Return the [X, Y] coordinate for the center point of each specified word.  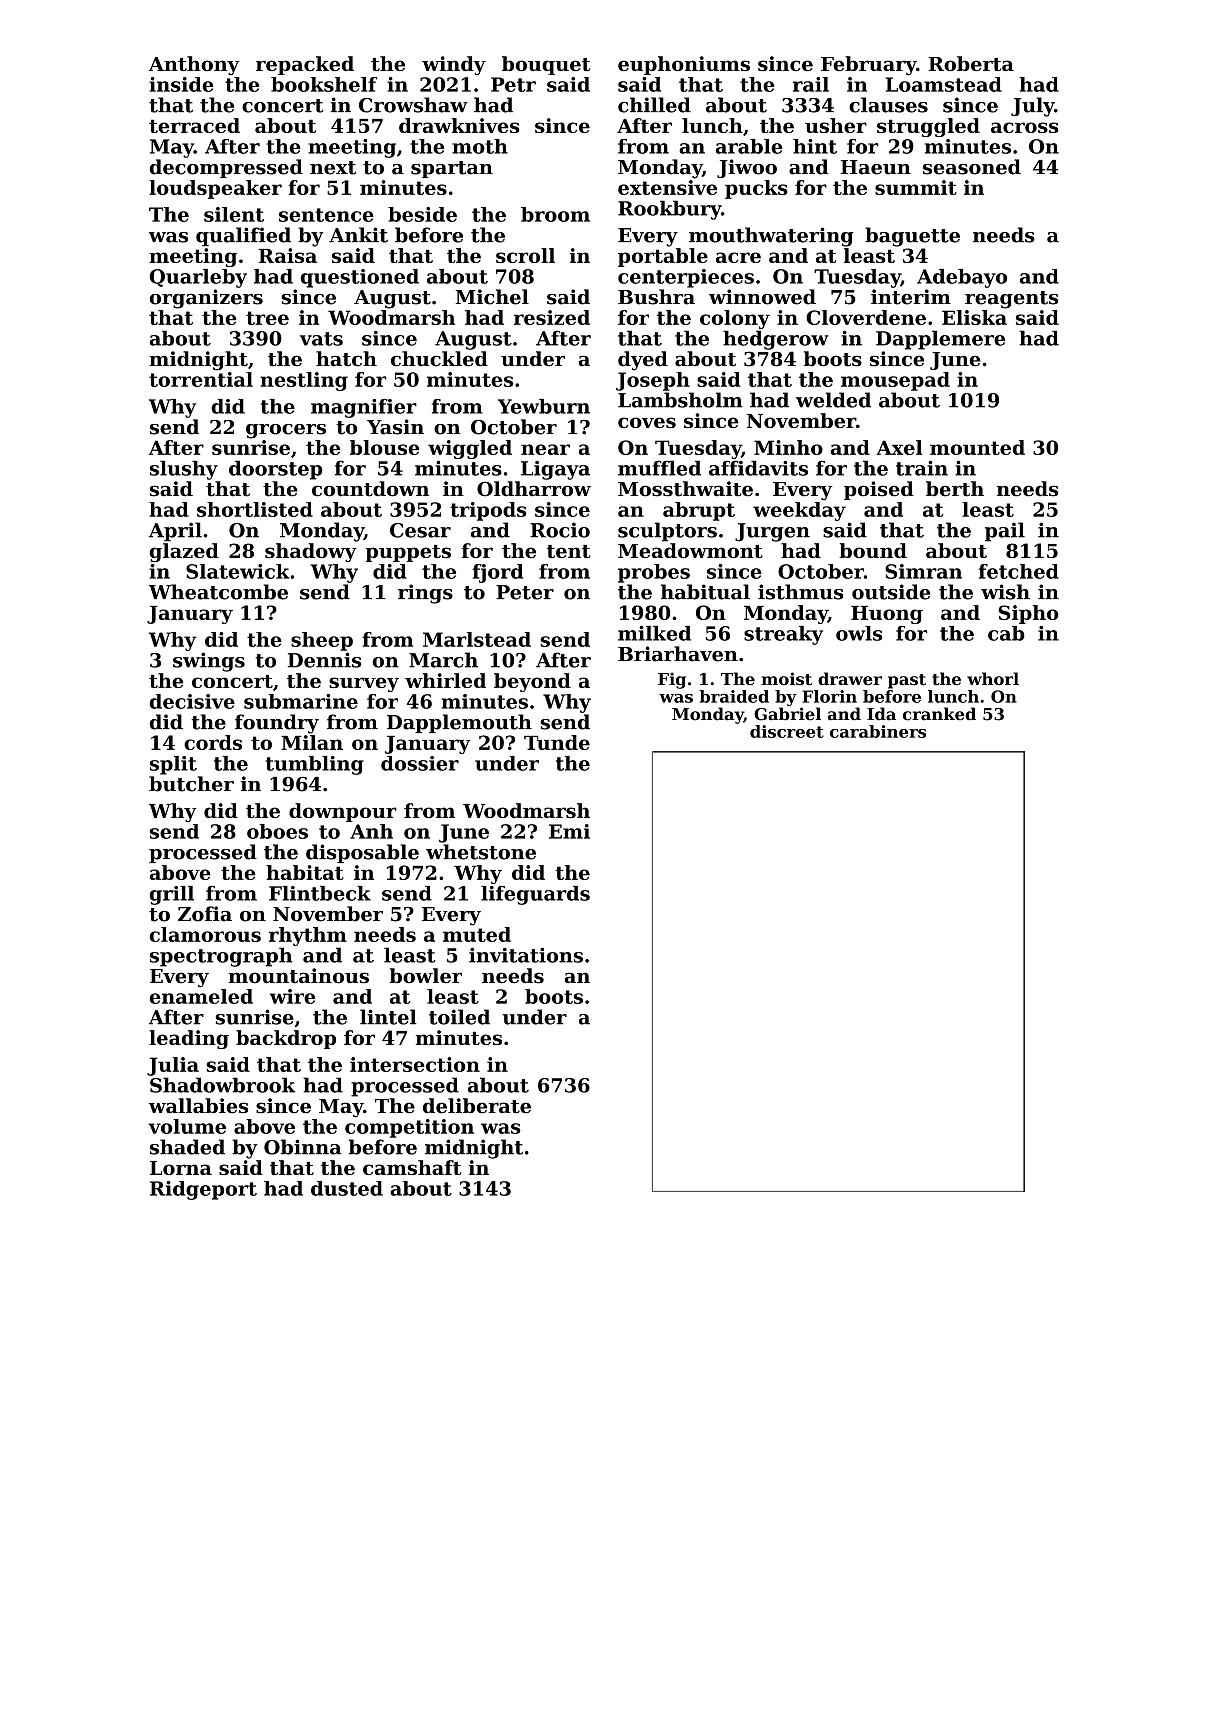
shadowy [311, 552]
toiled [459, 1017]
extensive [667, 187]
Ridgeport [203, 1190]
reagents [1011, 300]
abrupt [699, 511]
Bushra [656, 297]
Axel [899, 447]
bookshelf [324, 84]
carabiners [878, 731]
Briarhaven [678, 654]
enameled [201, 996]
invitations [526, 955]
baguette [912, 237]
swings [209, 662]
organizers [206, 299]
